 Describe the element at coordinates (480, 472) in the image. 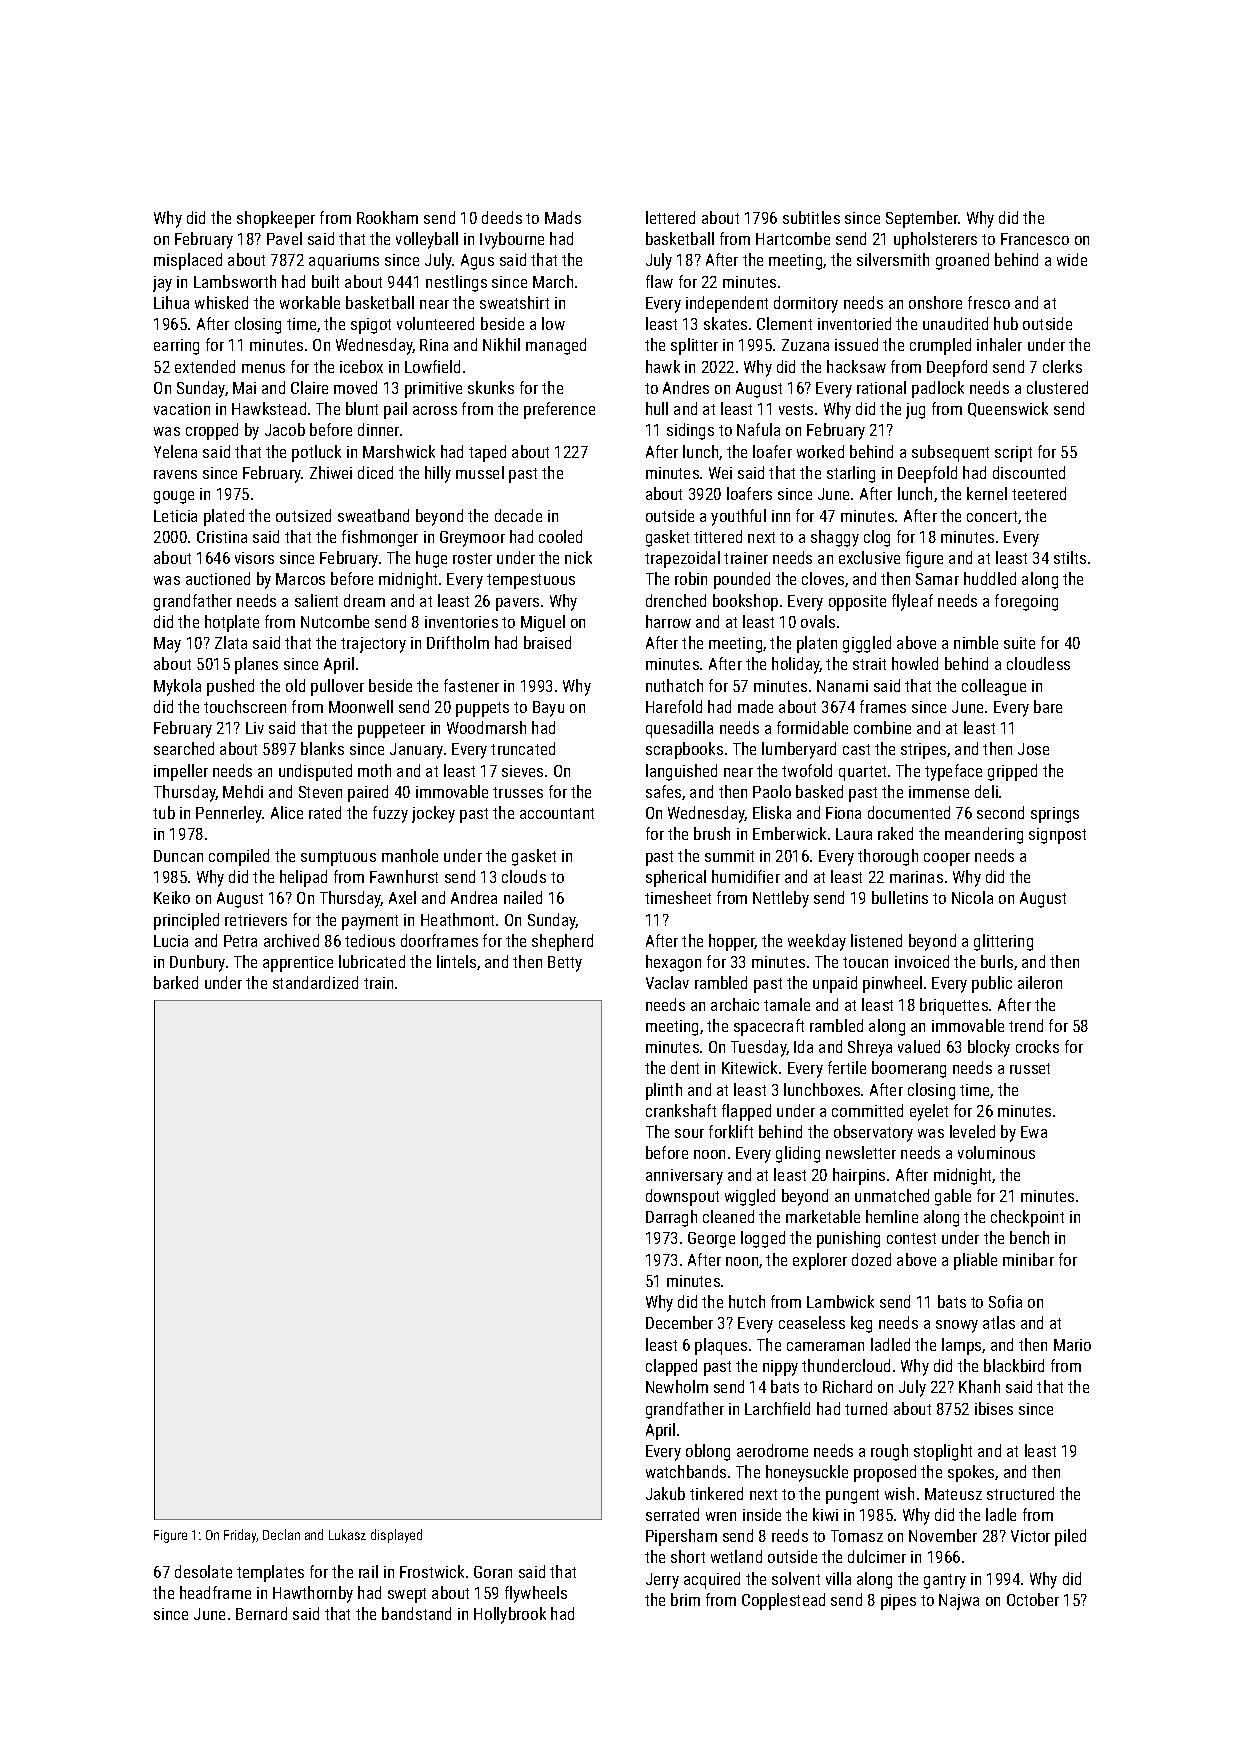

I see `mussel` at that location.
